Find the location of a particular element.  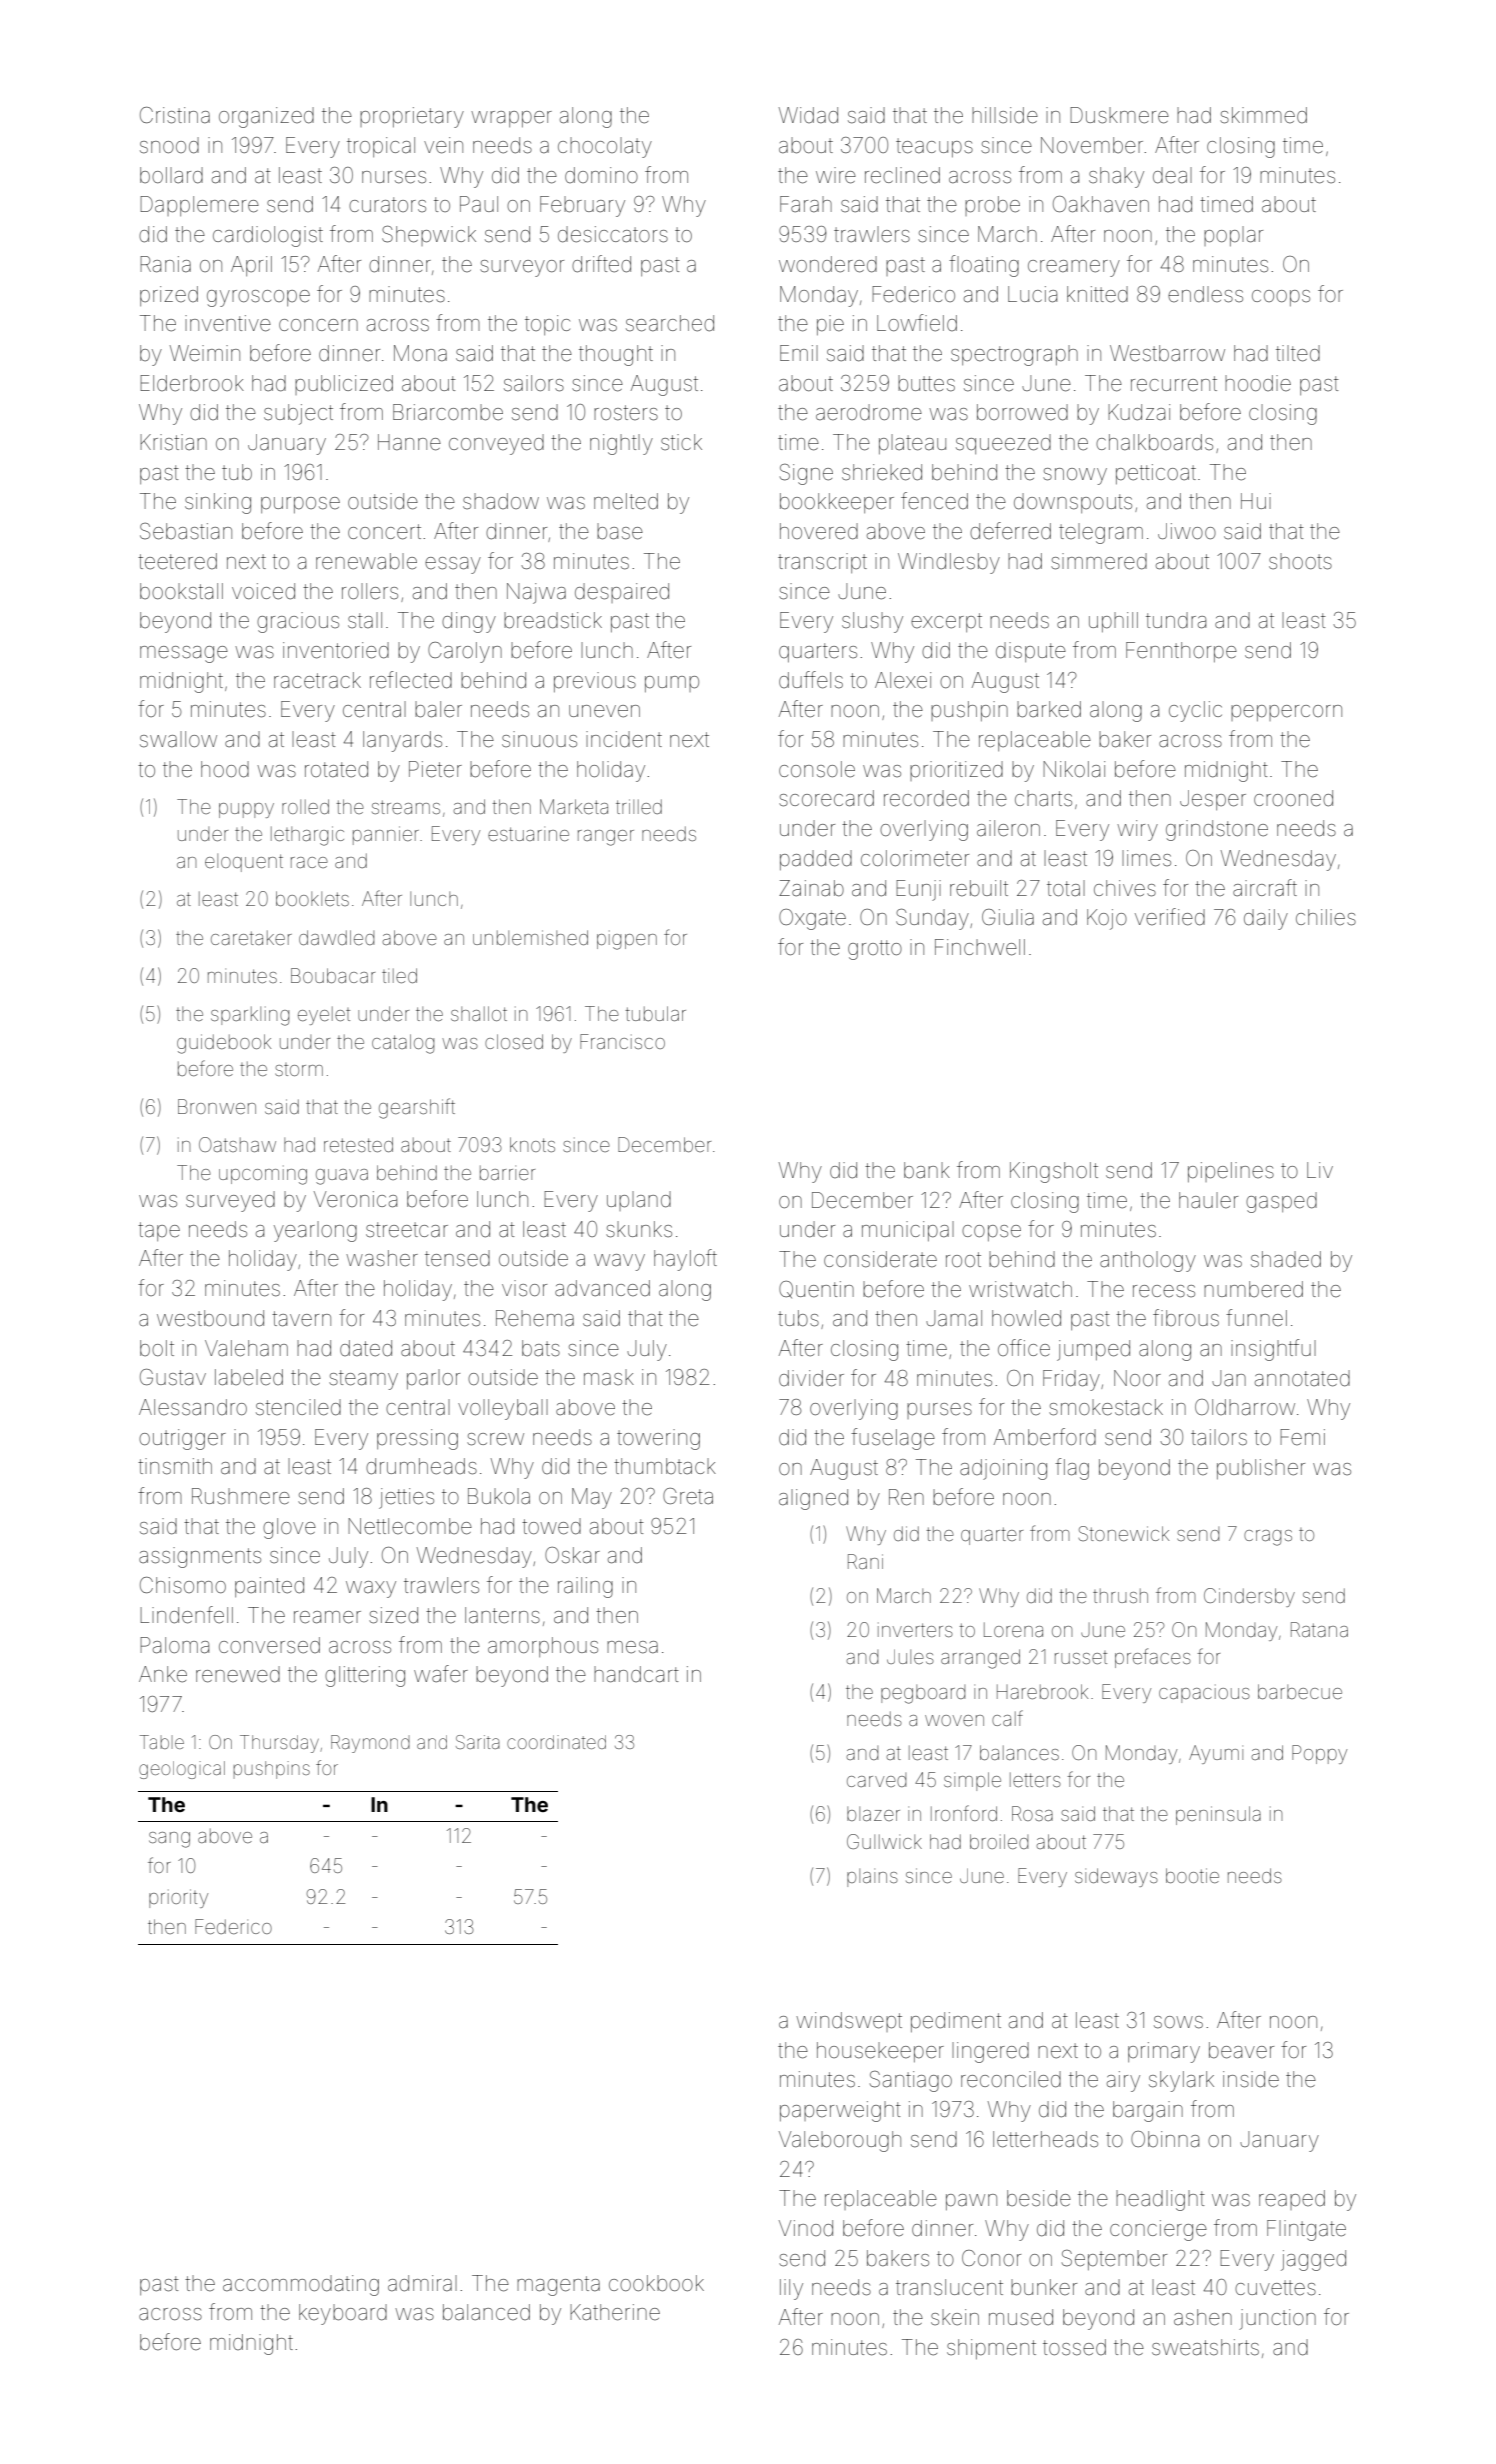

parlor is located at coordinates (433, 1379).
